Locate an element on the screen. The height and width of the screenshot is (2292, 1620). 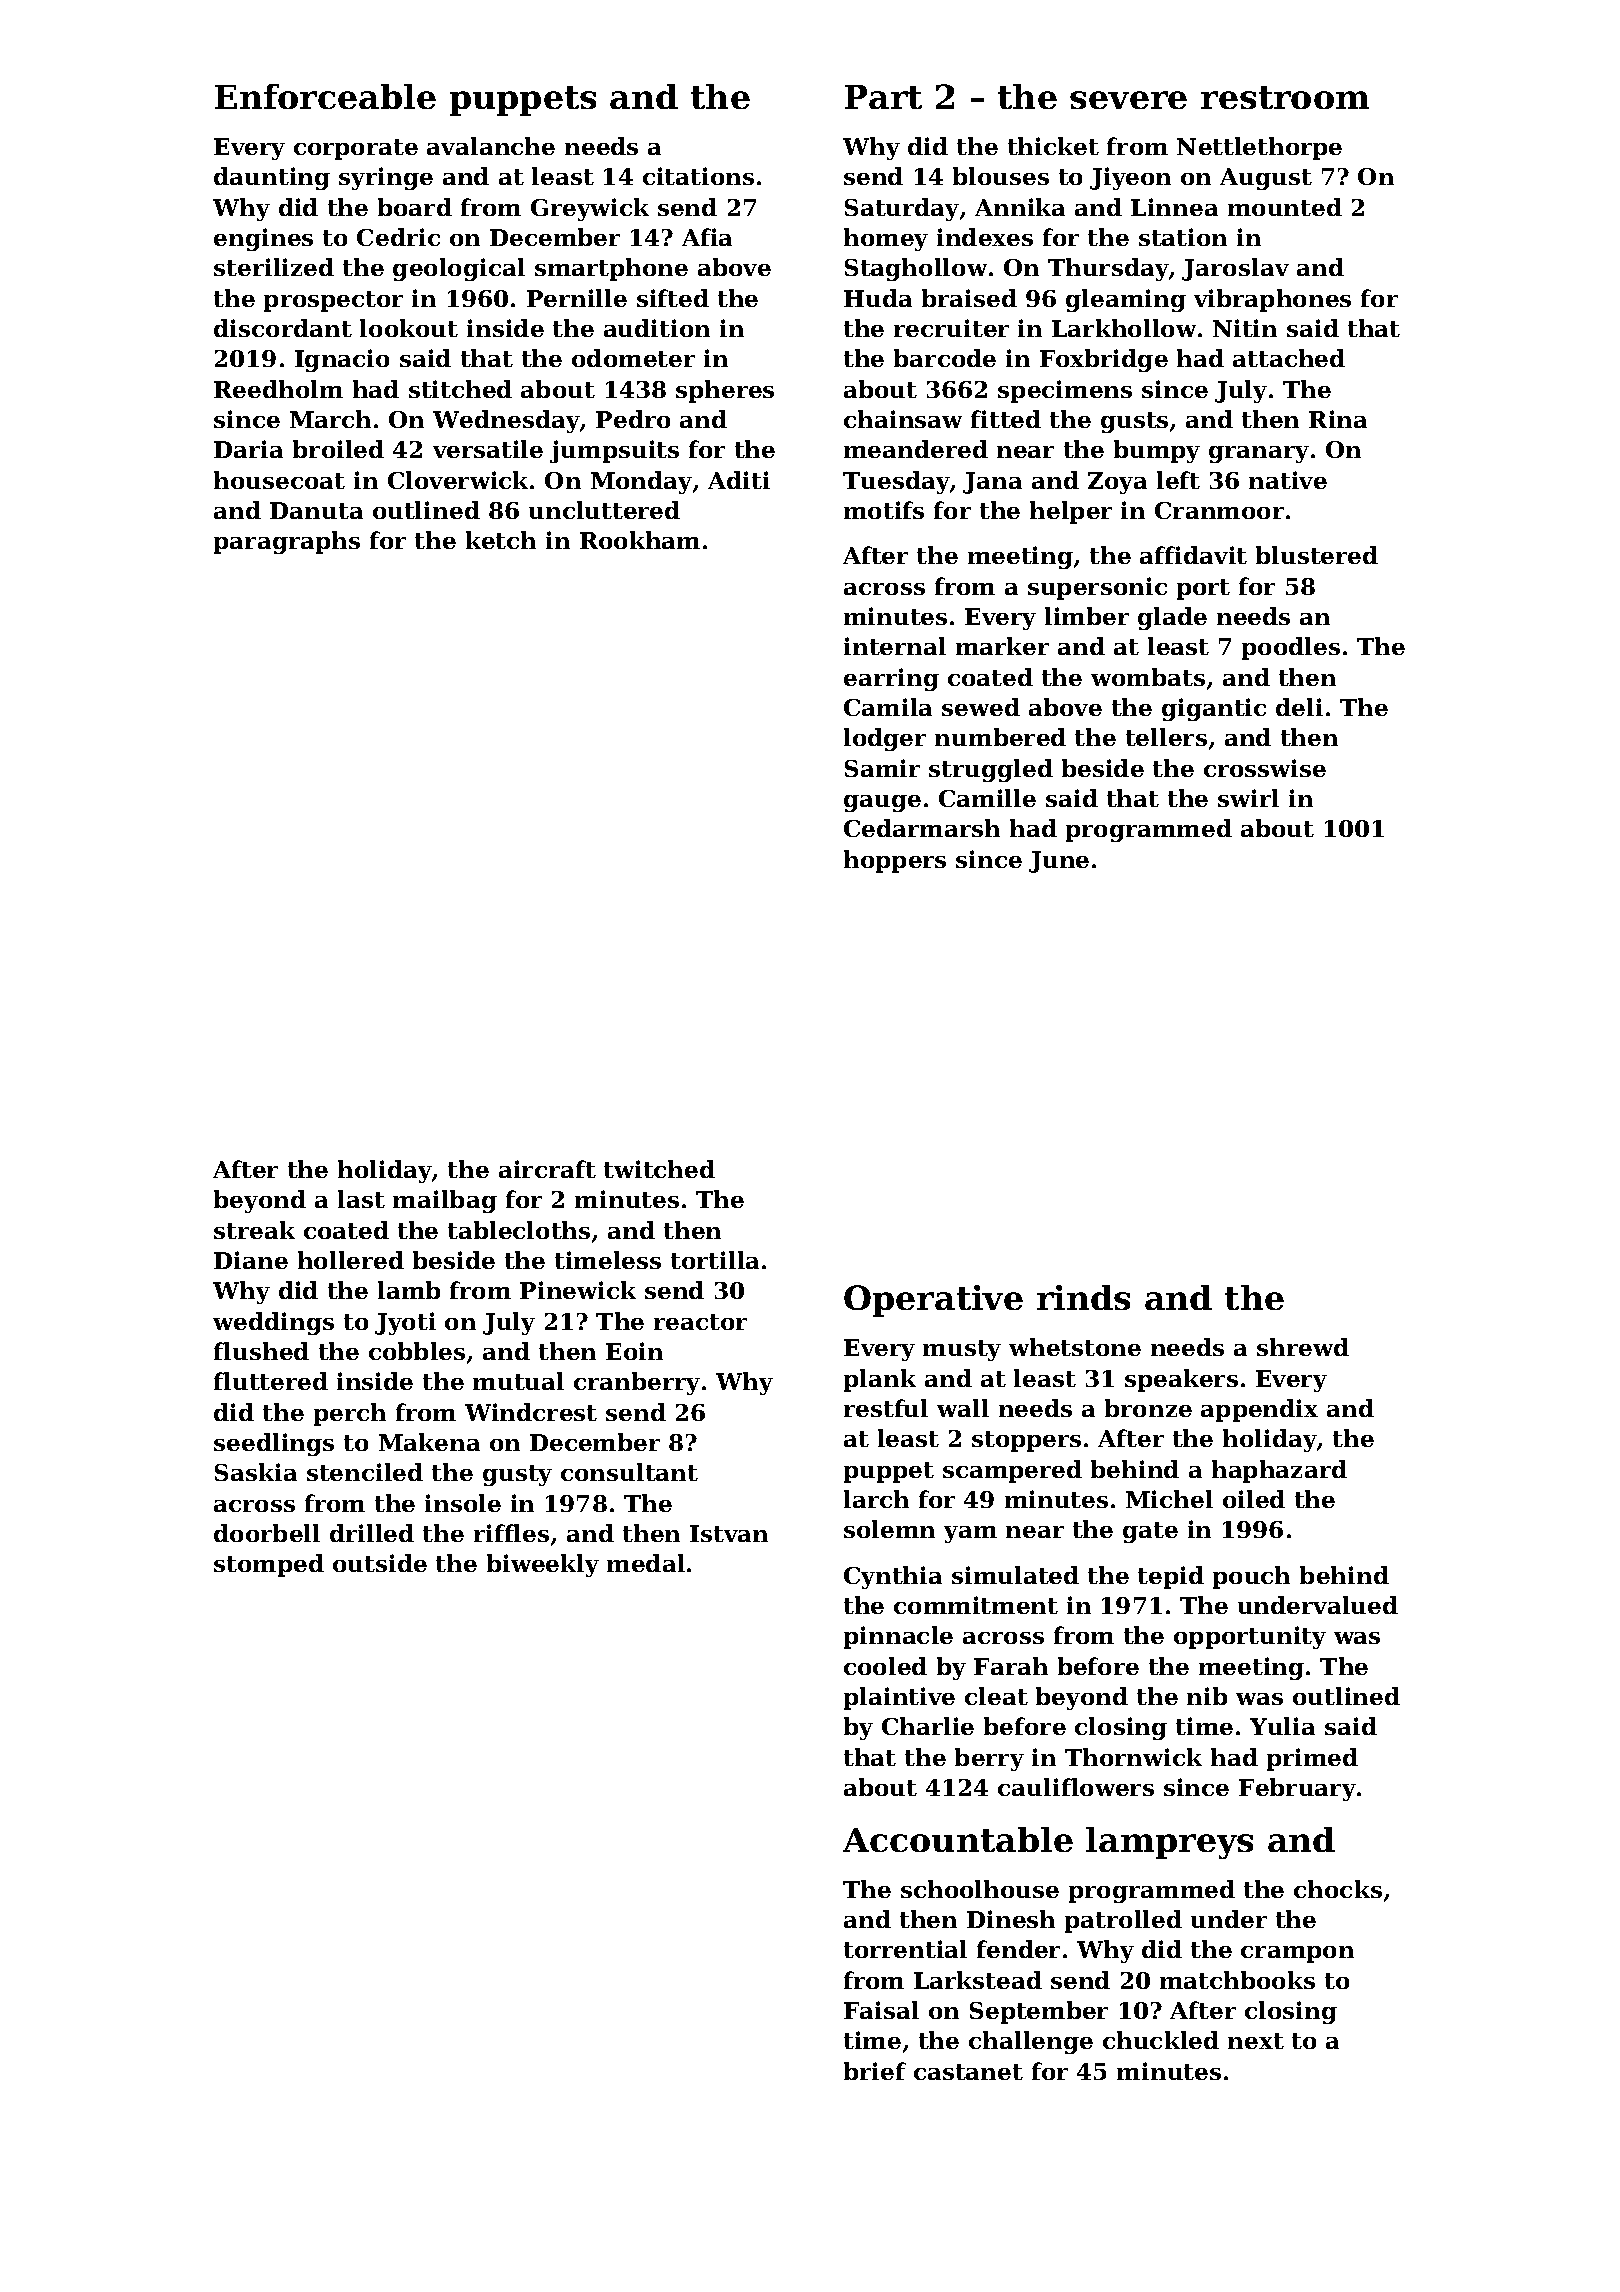
Enforceable is located at coordinates (325, 96).
